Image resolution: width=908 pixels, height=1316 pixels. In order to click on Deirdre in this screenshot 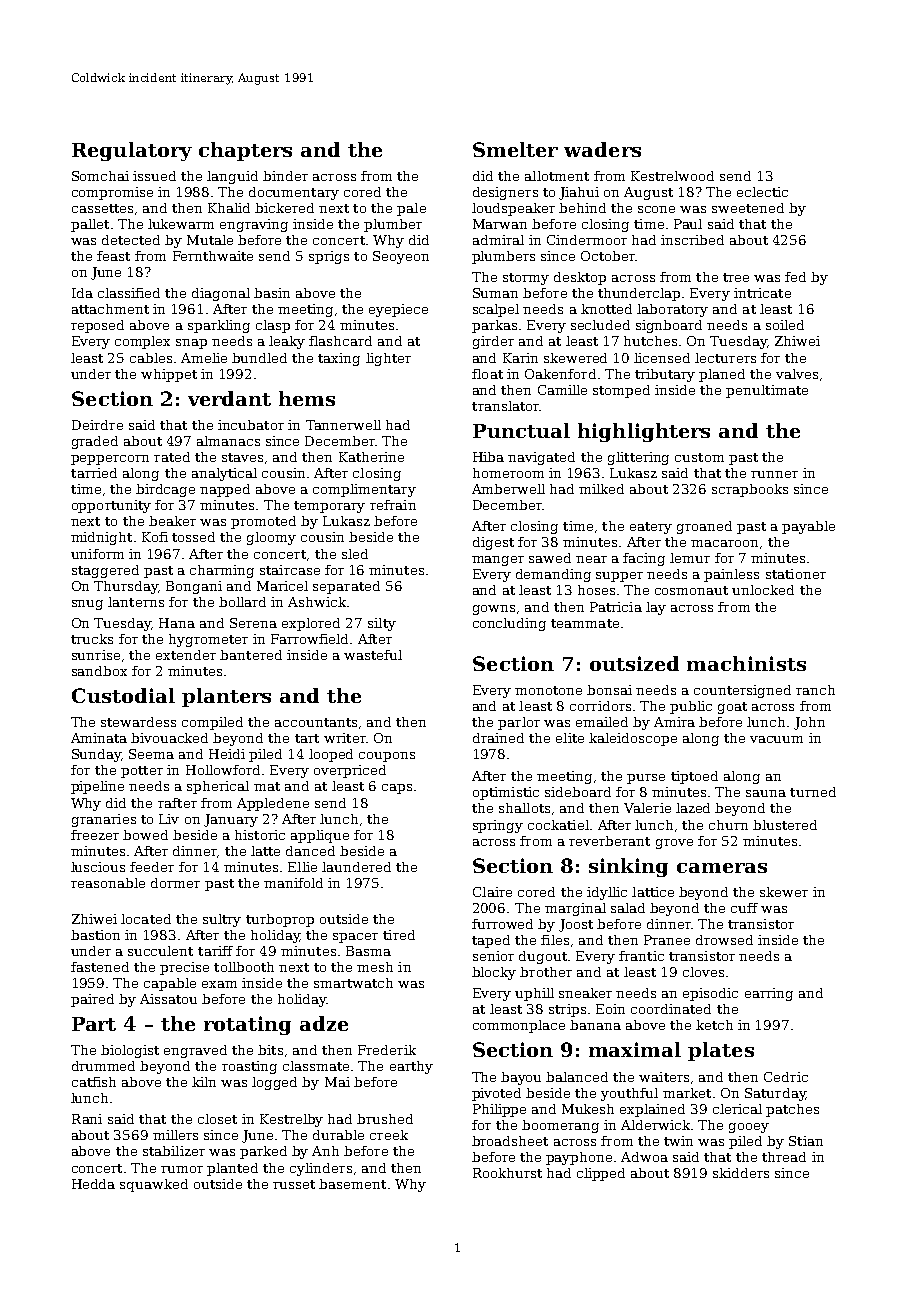, I will do `click(97, 425)`.
